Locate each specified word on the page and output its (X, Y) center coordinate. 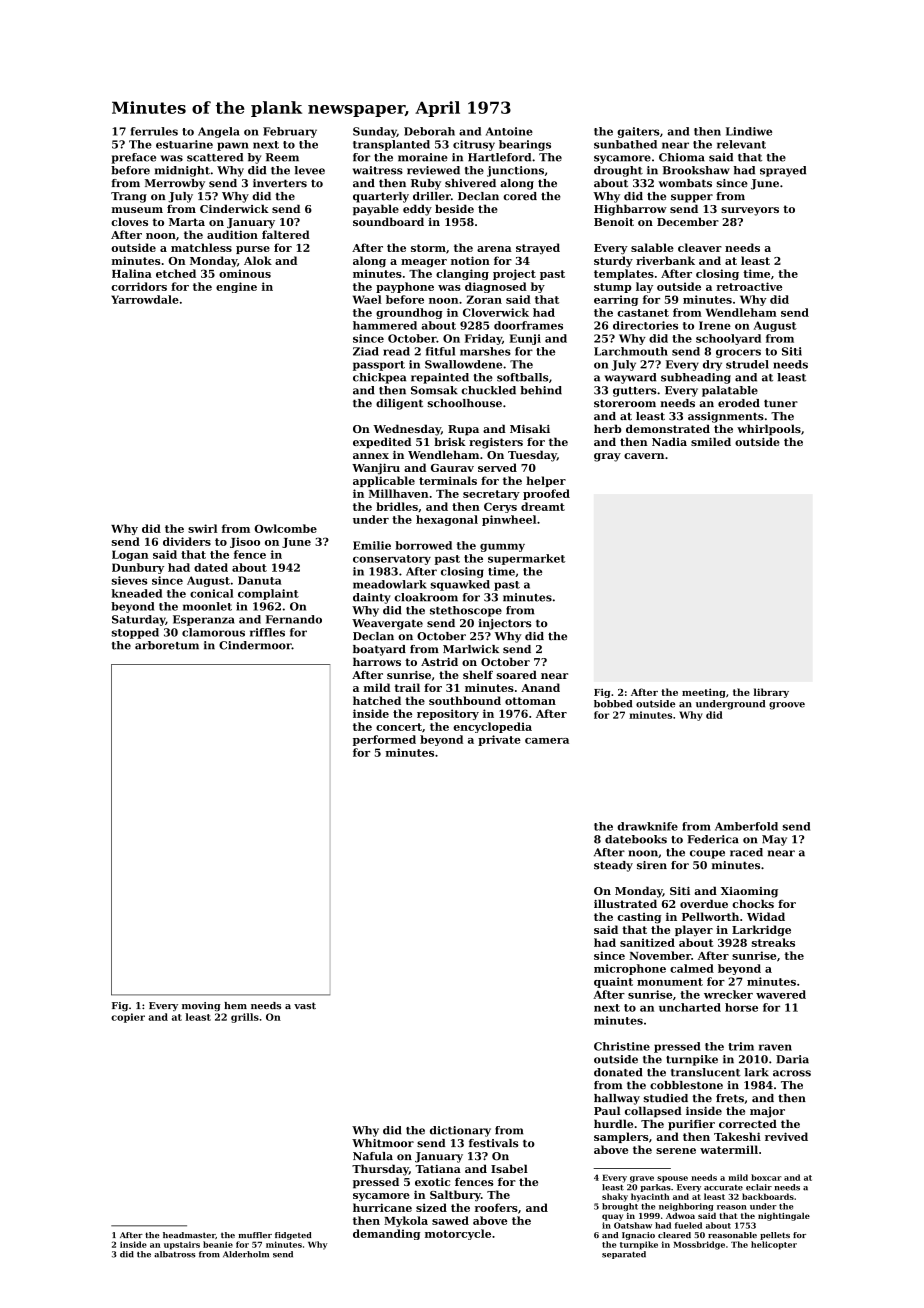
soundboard (388, 221)
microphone (630, 969)
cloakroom (426, 597)
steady (613, 866)
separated (624, 1255)
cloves (129, 221)
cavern (644, 456)
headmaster (189, 1235)
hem (235, 1005)
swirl (202, 528)
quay (612, 1217)
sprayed (783, 171)
